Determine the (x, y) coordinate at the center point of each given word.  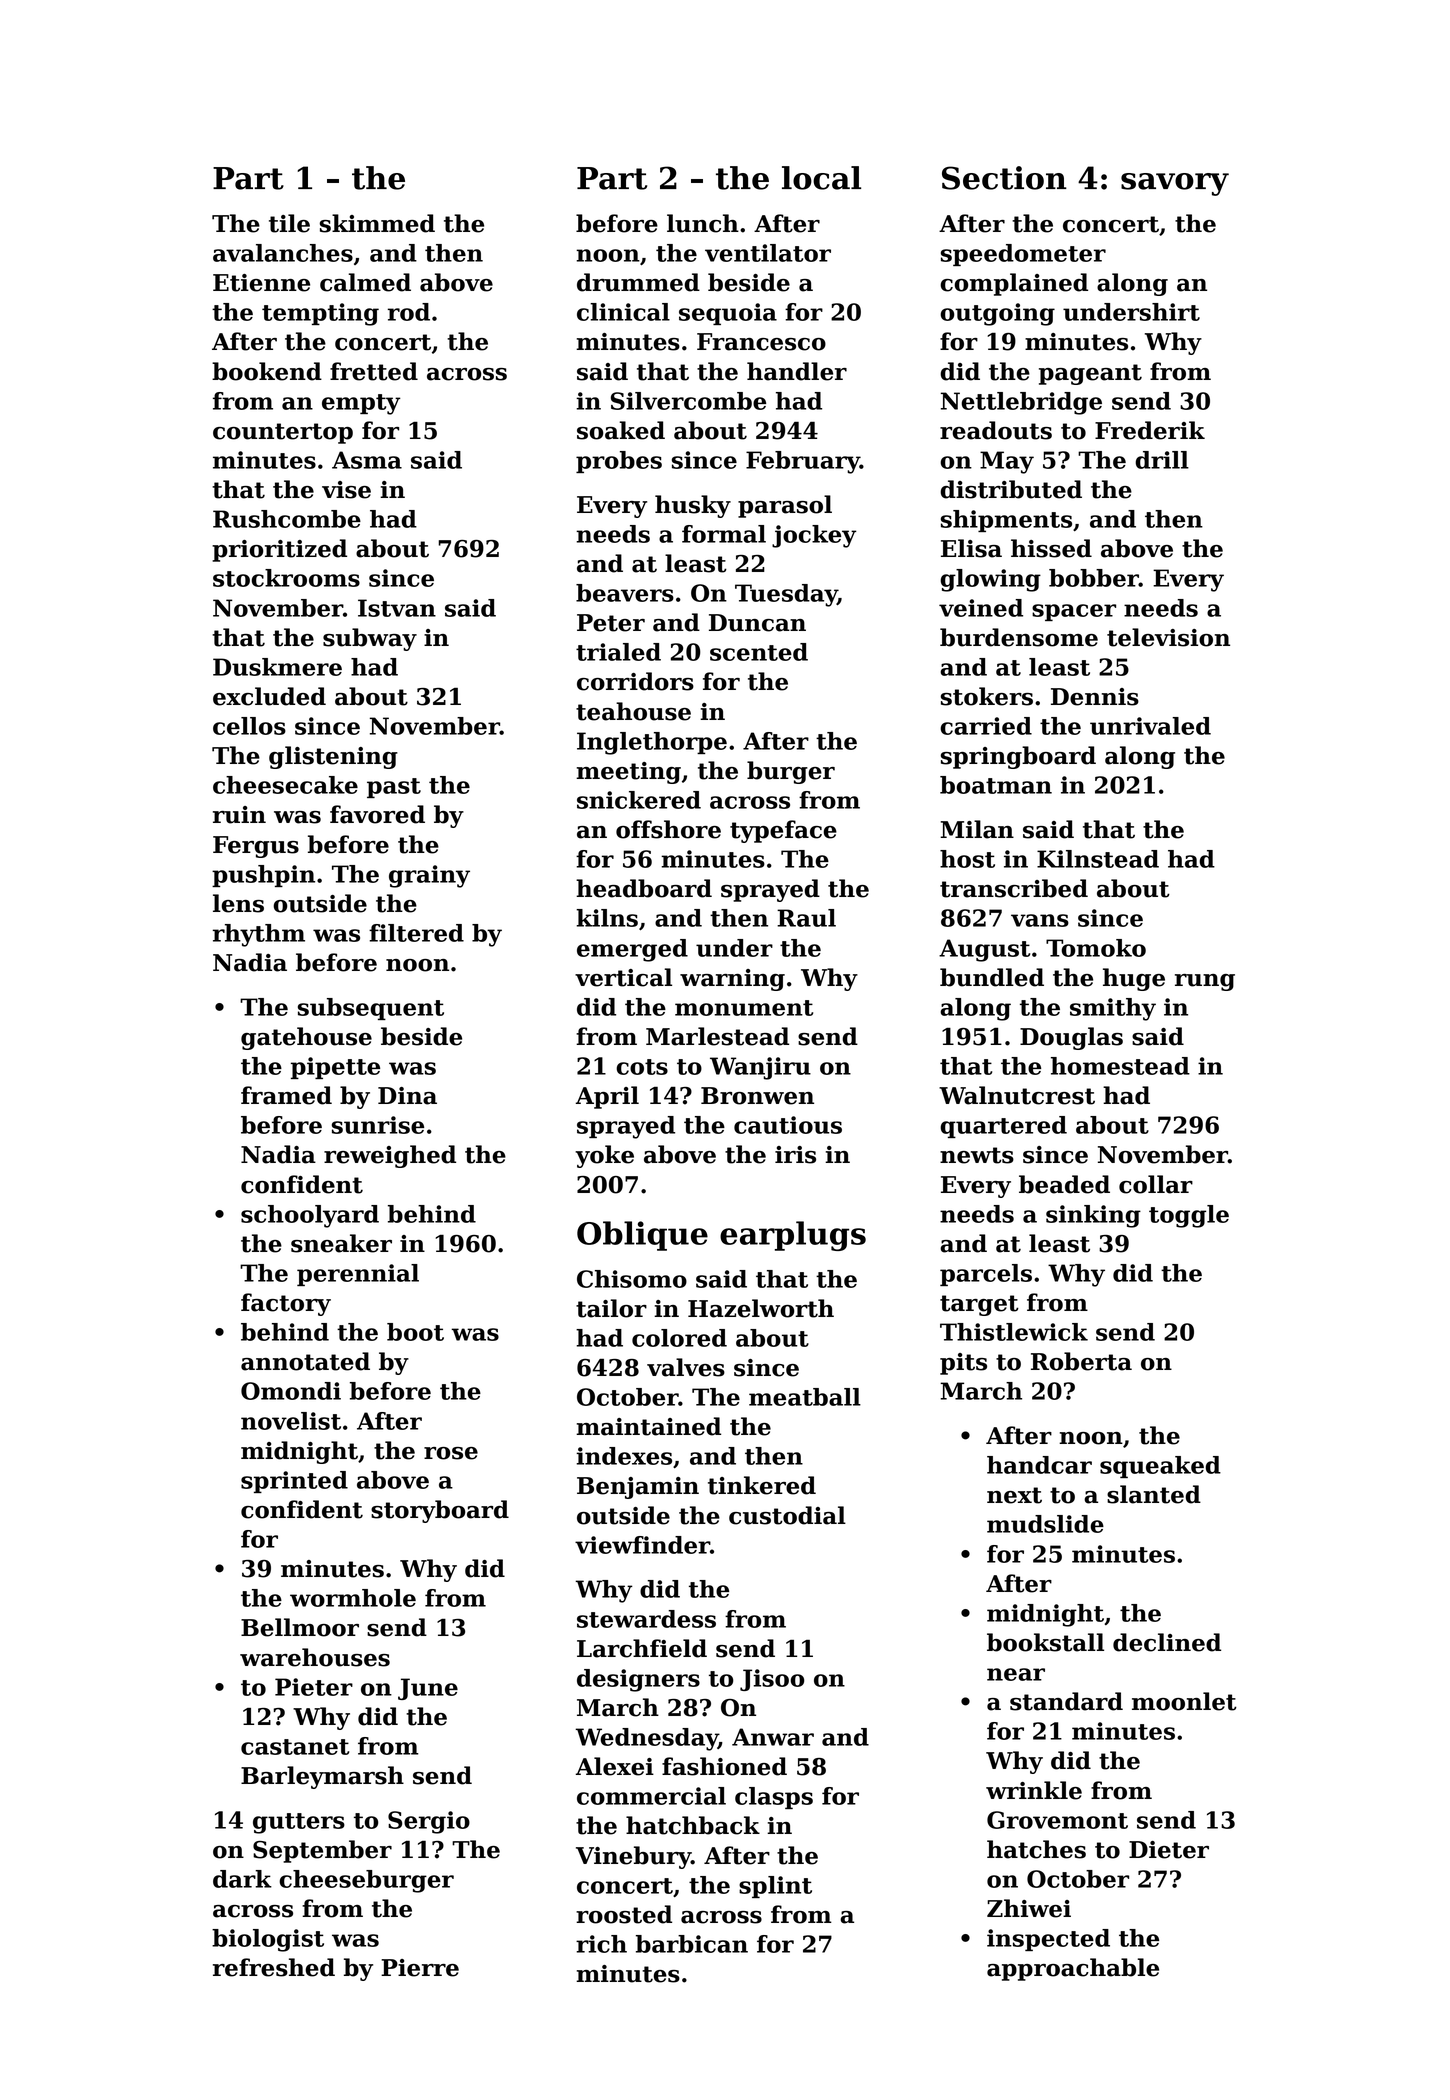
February (803, 462)
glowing (990, 580)
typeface (783, 831)
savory (1175, 184)
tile (289, 223)
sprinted (294, 1482)
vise (346, 490)
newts (977, 1155)
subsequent (371, 1009)
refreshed (274, 1967)
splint (775, 1887)
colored (679, 1338)
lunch (703, 223)
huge (1134, 979)
